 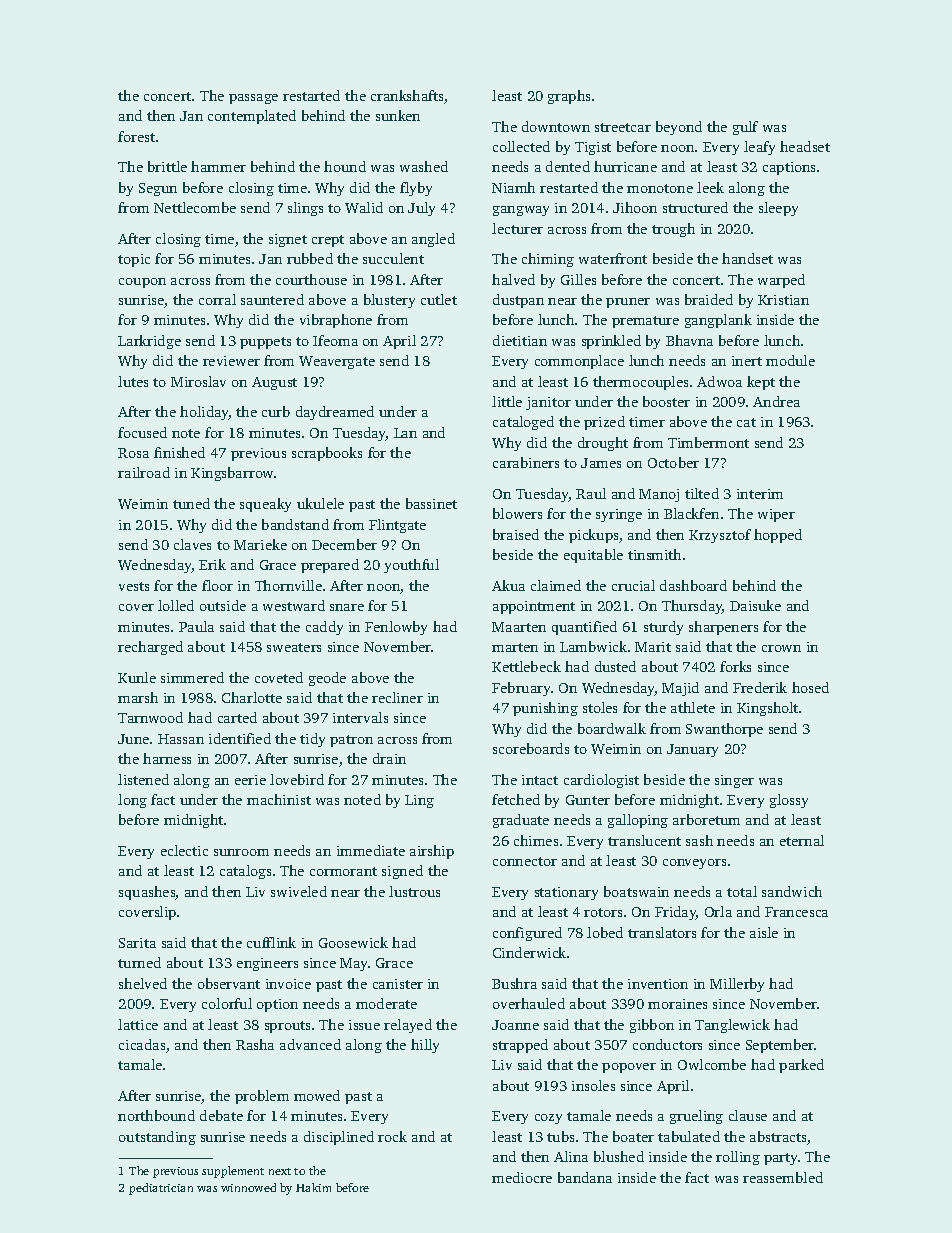 I want to click on moraines, so click(x=677, y=1004).
